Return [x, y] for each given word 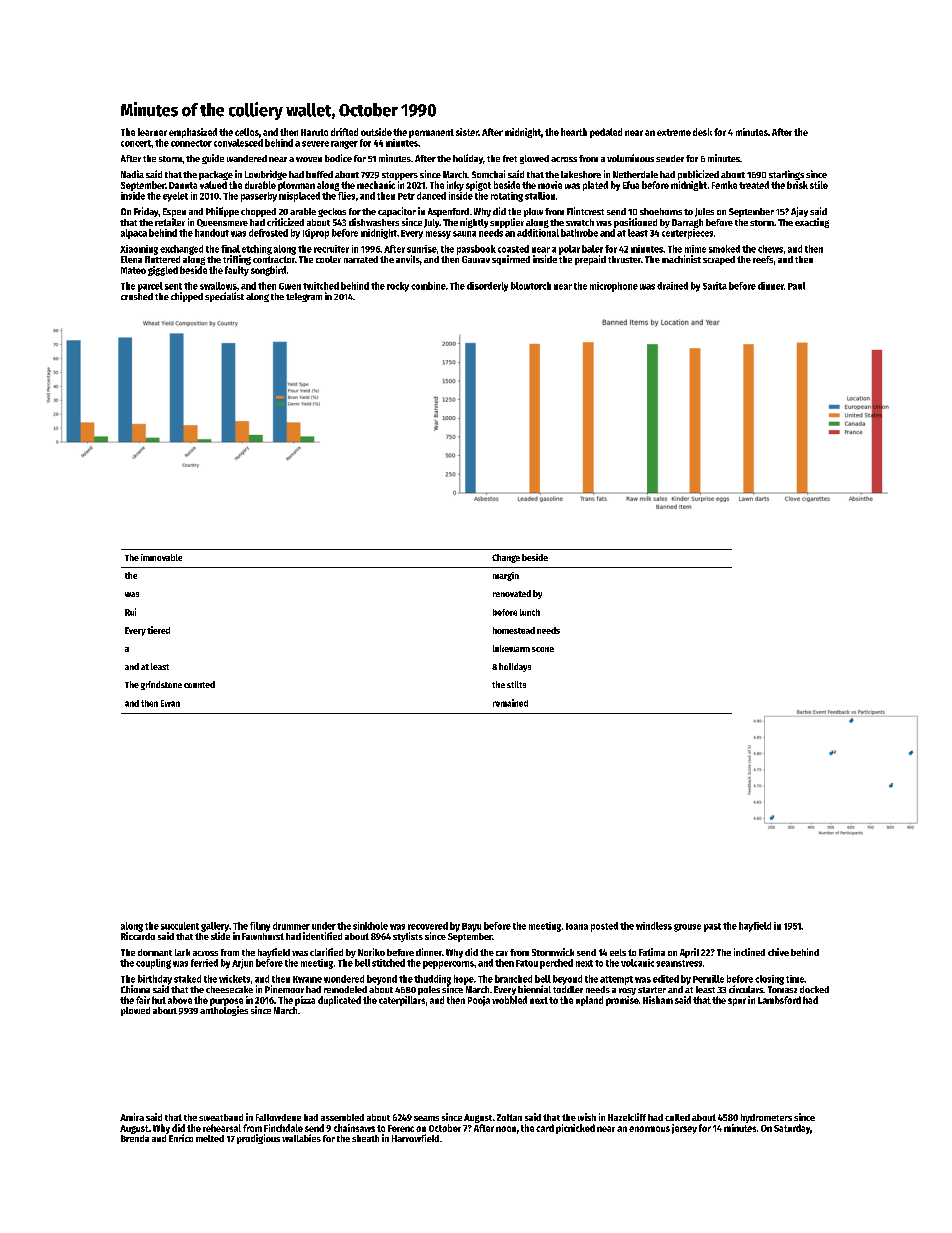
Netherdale [635, 174]
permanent [431, 133]
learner [152, 132]
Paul [796, 286]
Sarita [715, 286]
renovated [512, 593]
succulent [180, 926]
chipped [187, 297]
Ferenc [401, 1128]
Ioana [577, 926]
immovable [161, 557]
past [712, 927]
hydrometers [766, 1118]
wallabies [301, 1138]
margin [506, 576]
